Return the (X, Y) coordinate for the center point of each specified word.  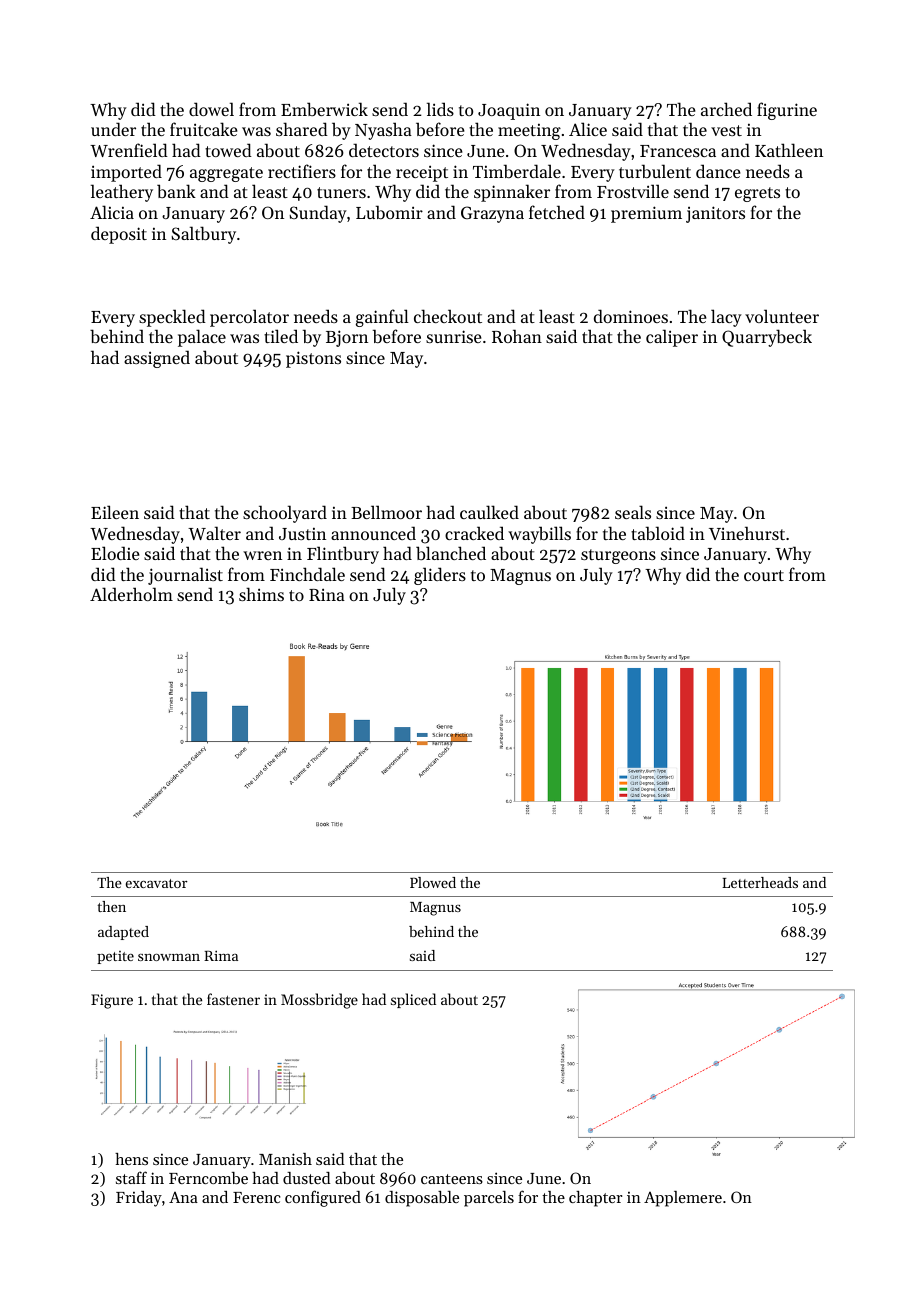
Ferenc (256, 1197)
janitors (715, 214)
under (113, 129)
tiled (281, 336)
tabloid (658, 533)
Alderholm (131, 594)
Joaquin (509, 111)
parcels (489, 1199)
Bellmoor (386, 512)
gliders (440, 576)
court (764, 575)
